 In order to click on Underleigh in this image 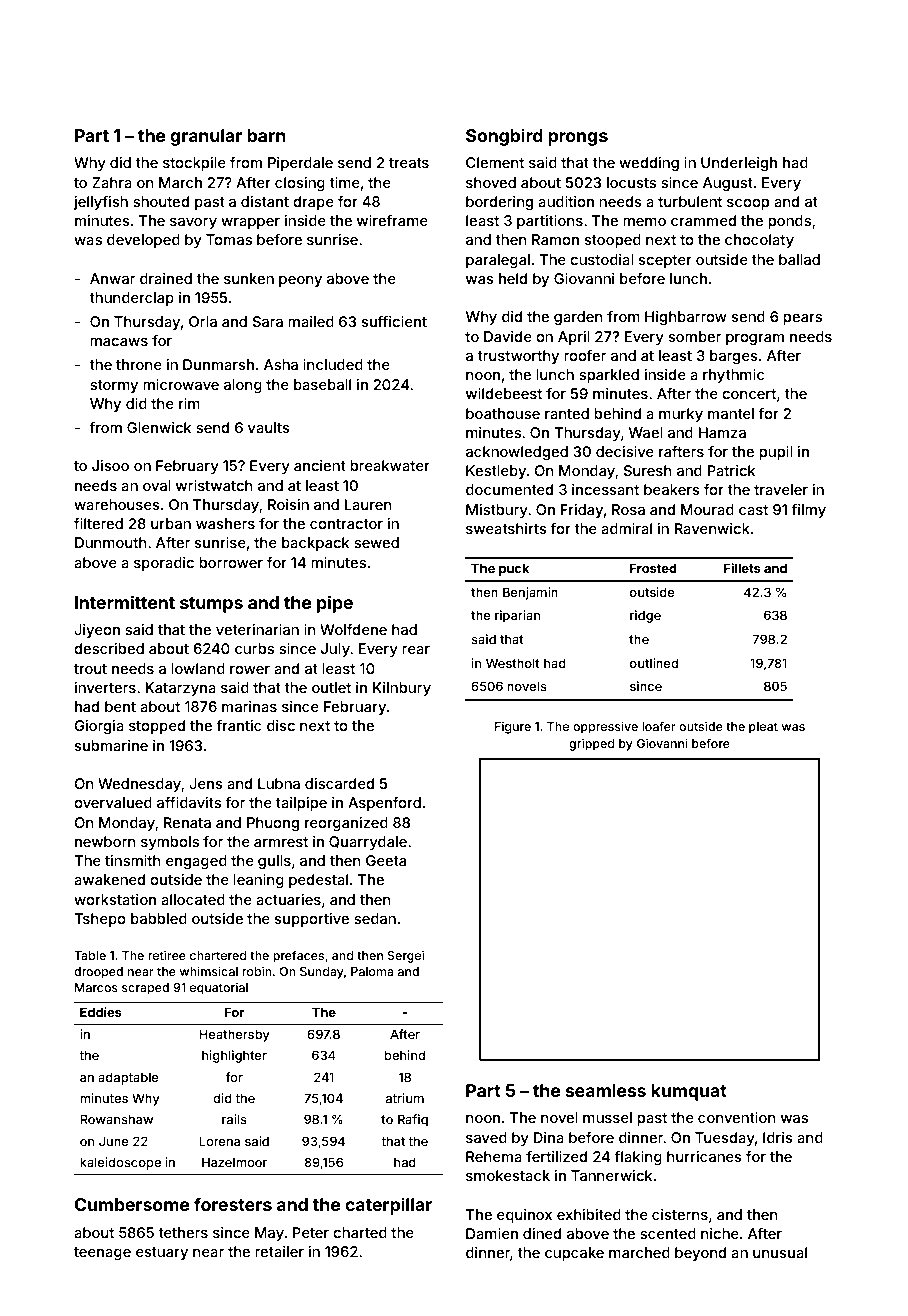, I will do `click(739, 164)`.
